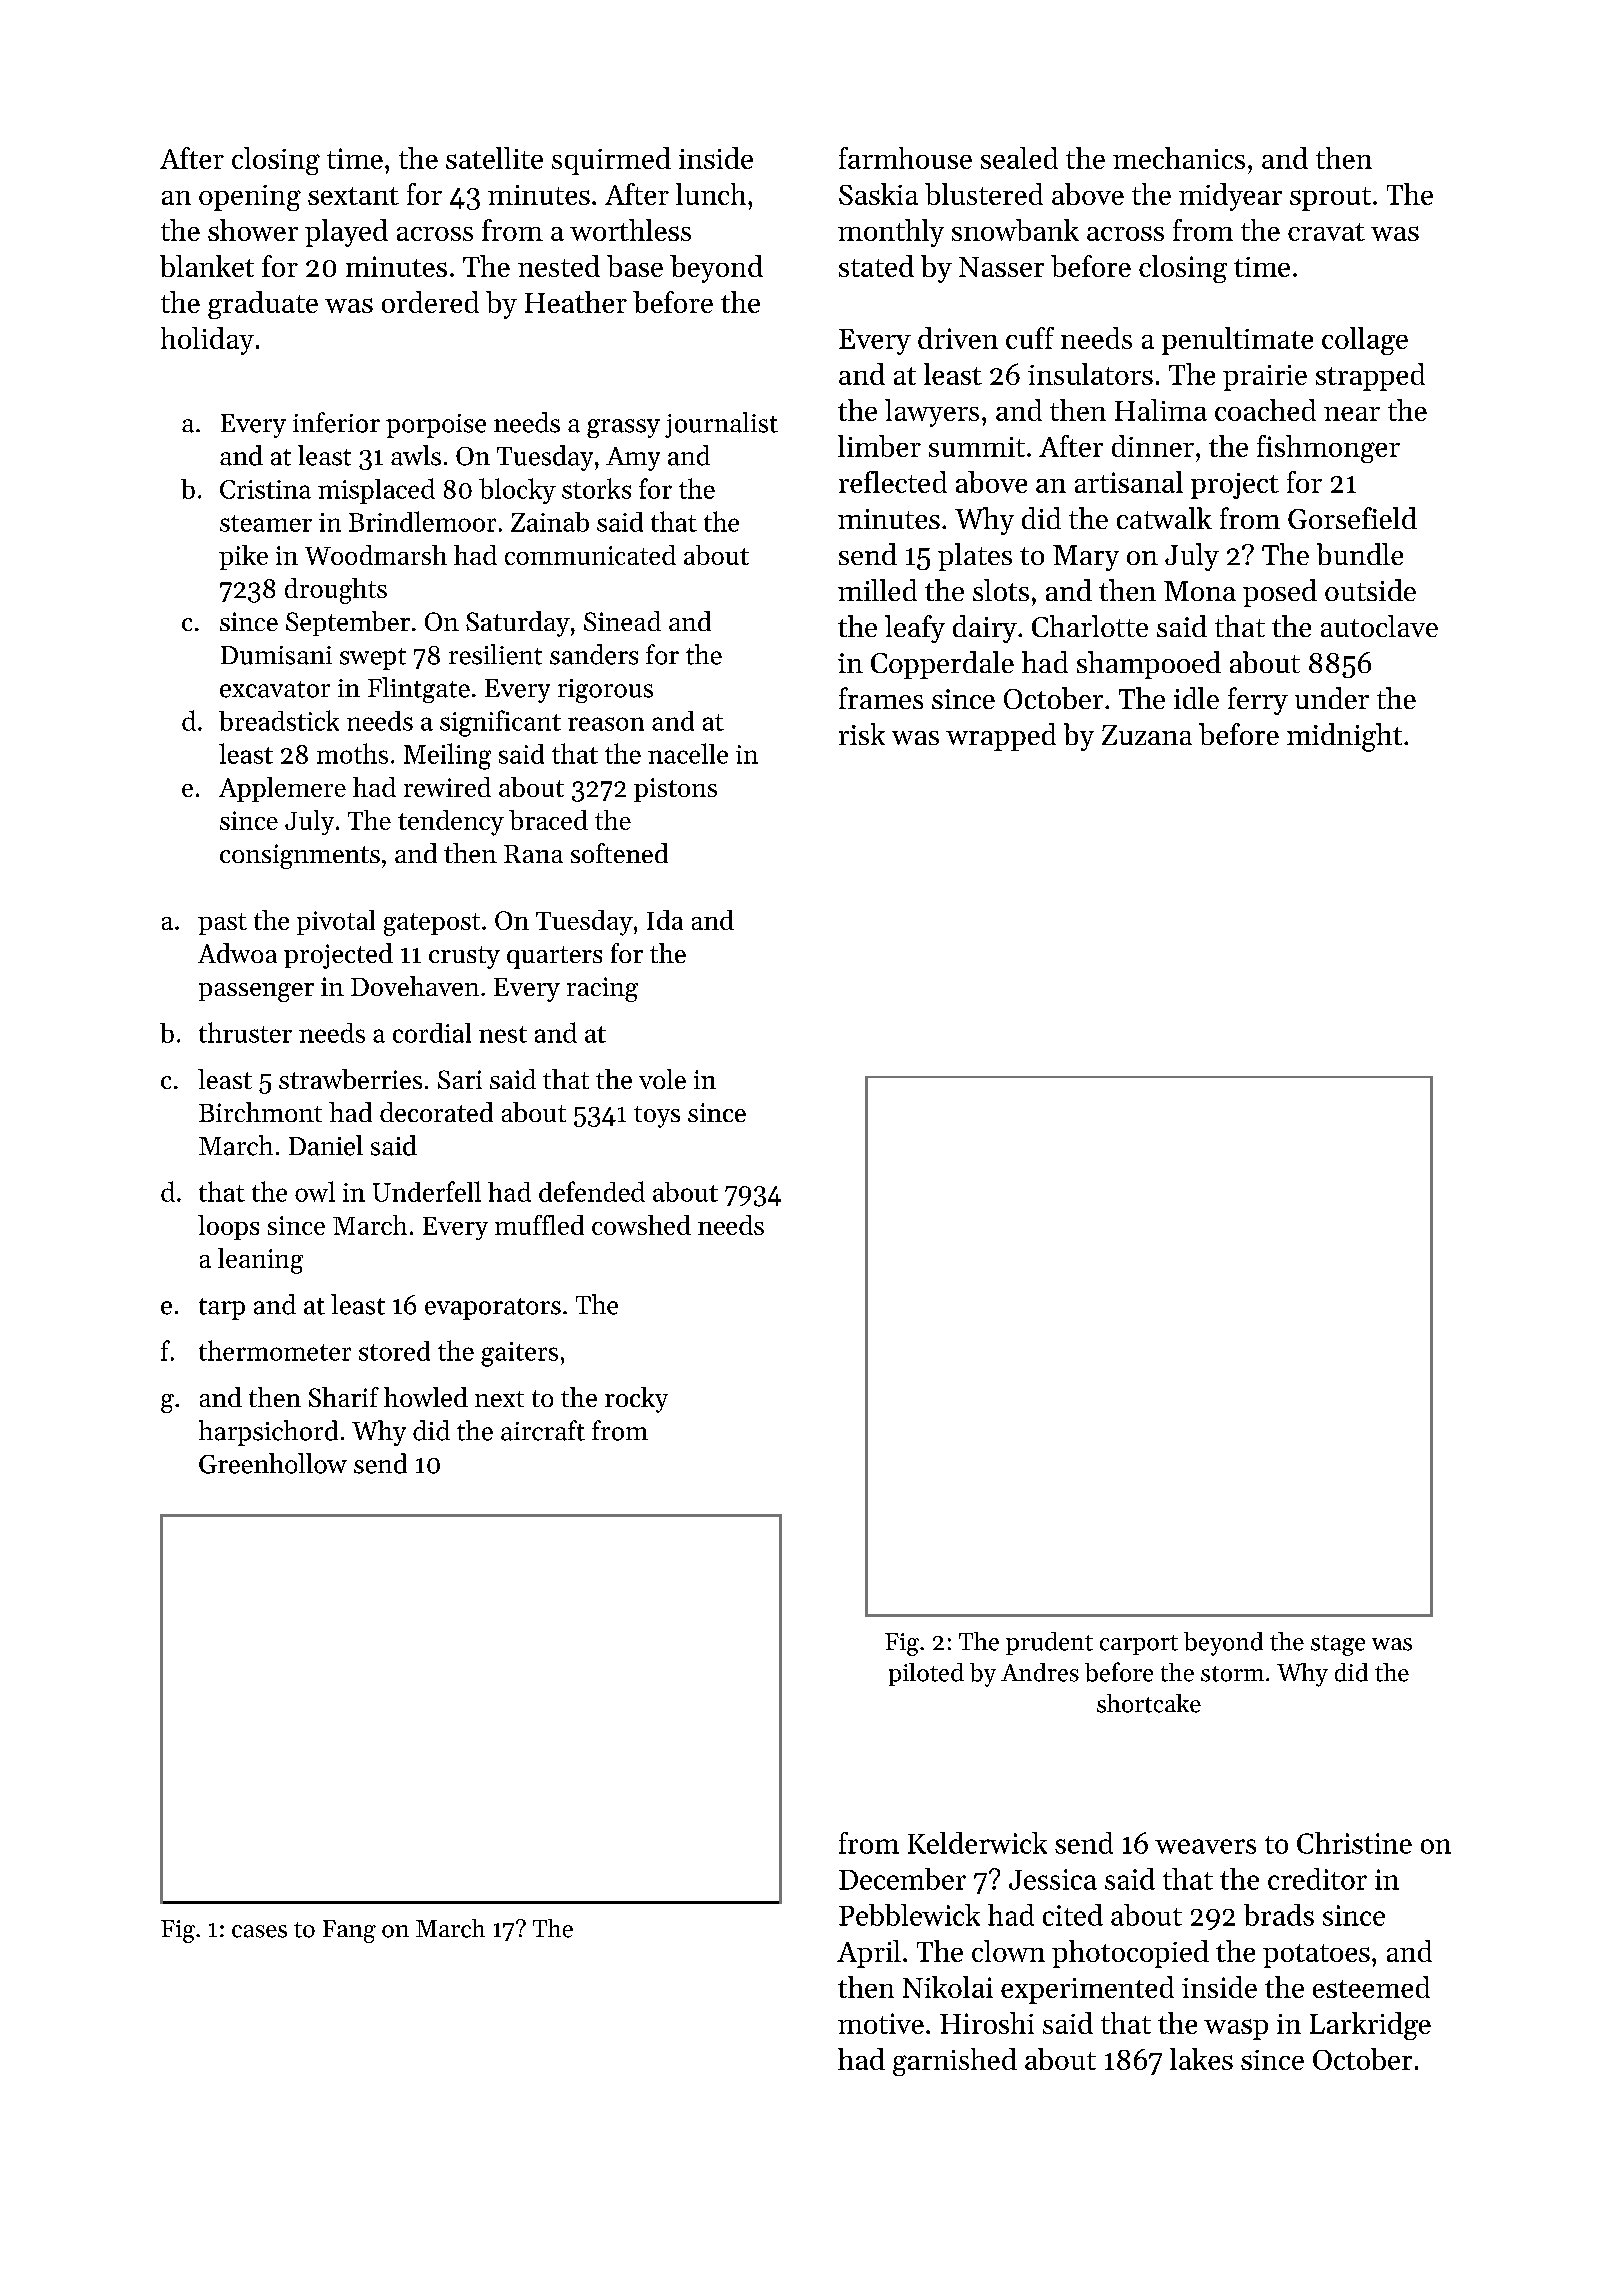 This screenshot has height=2292, width=1620. Describe the element at coordinates (641, 1225) in the screenshot. I see `cowshed` at that location.
